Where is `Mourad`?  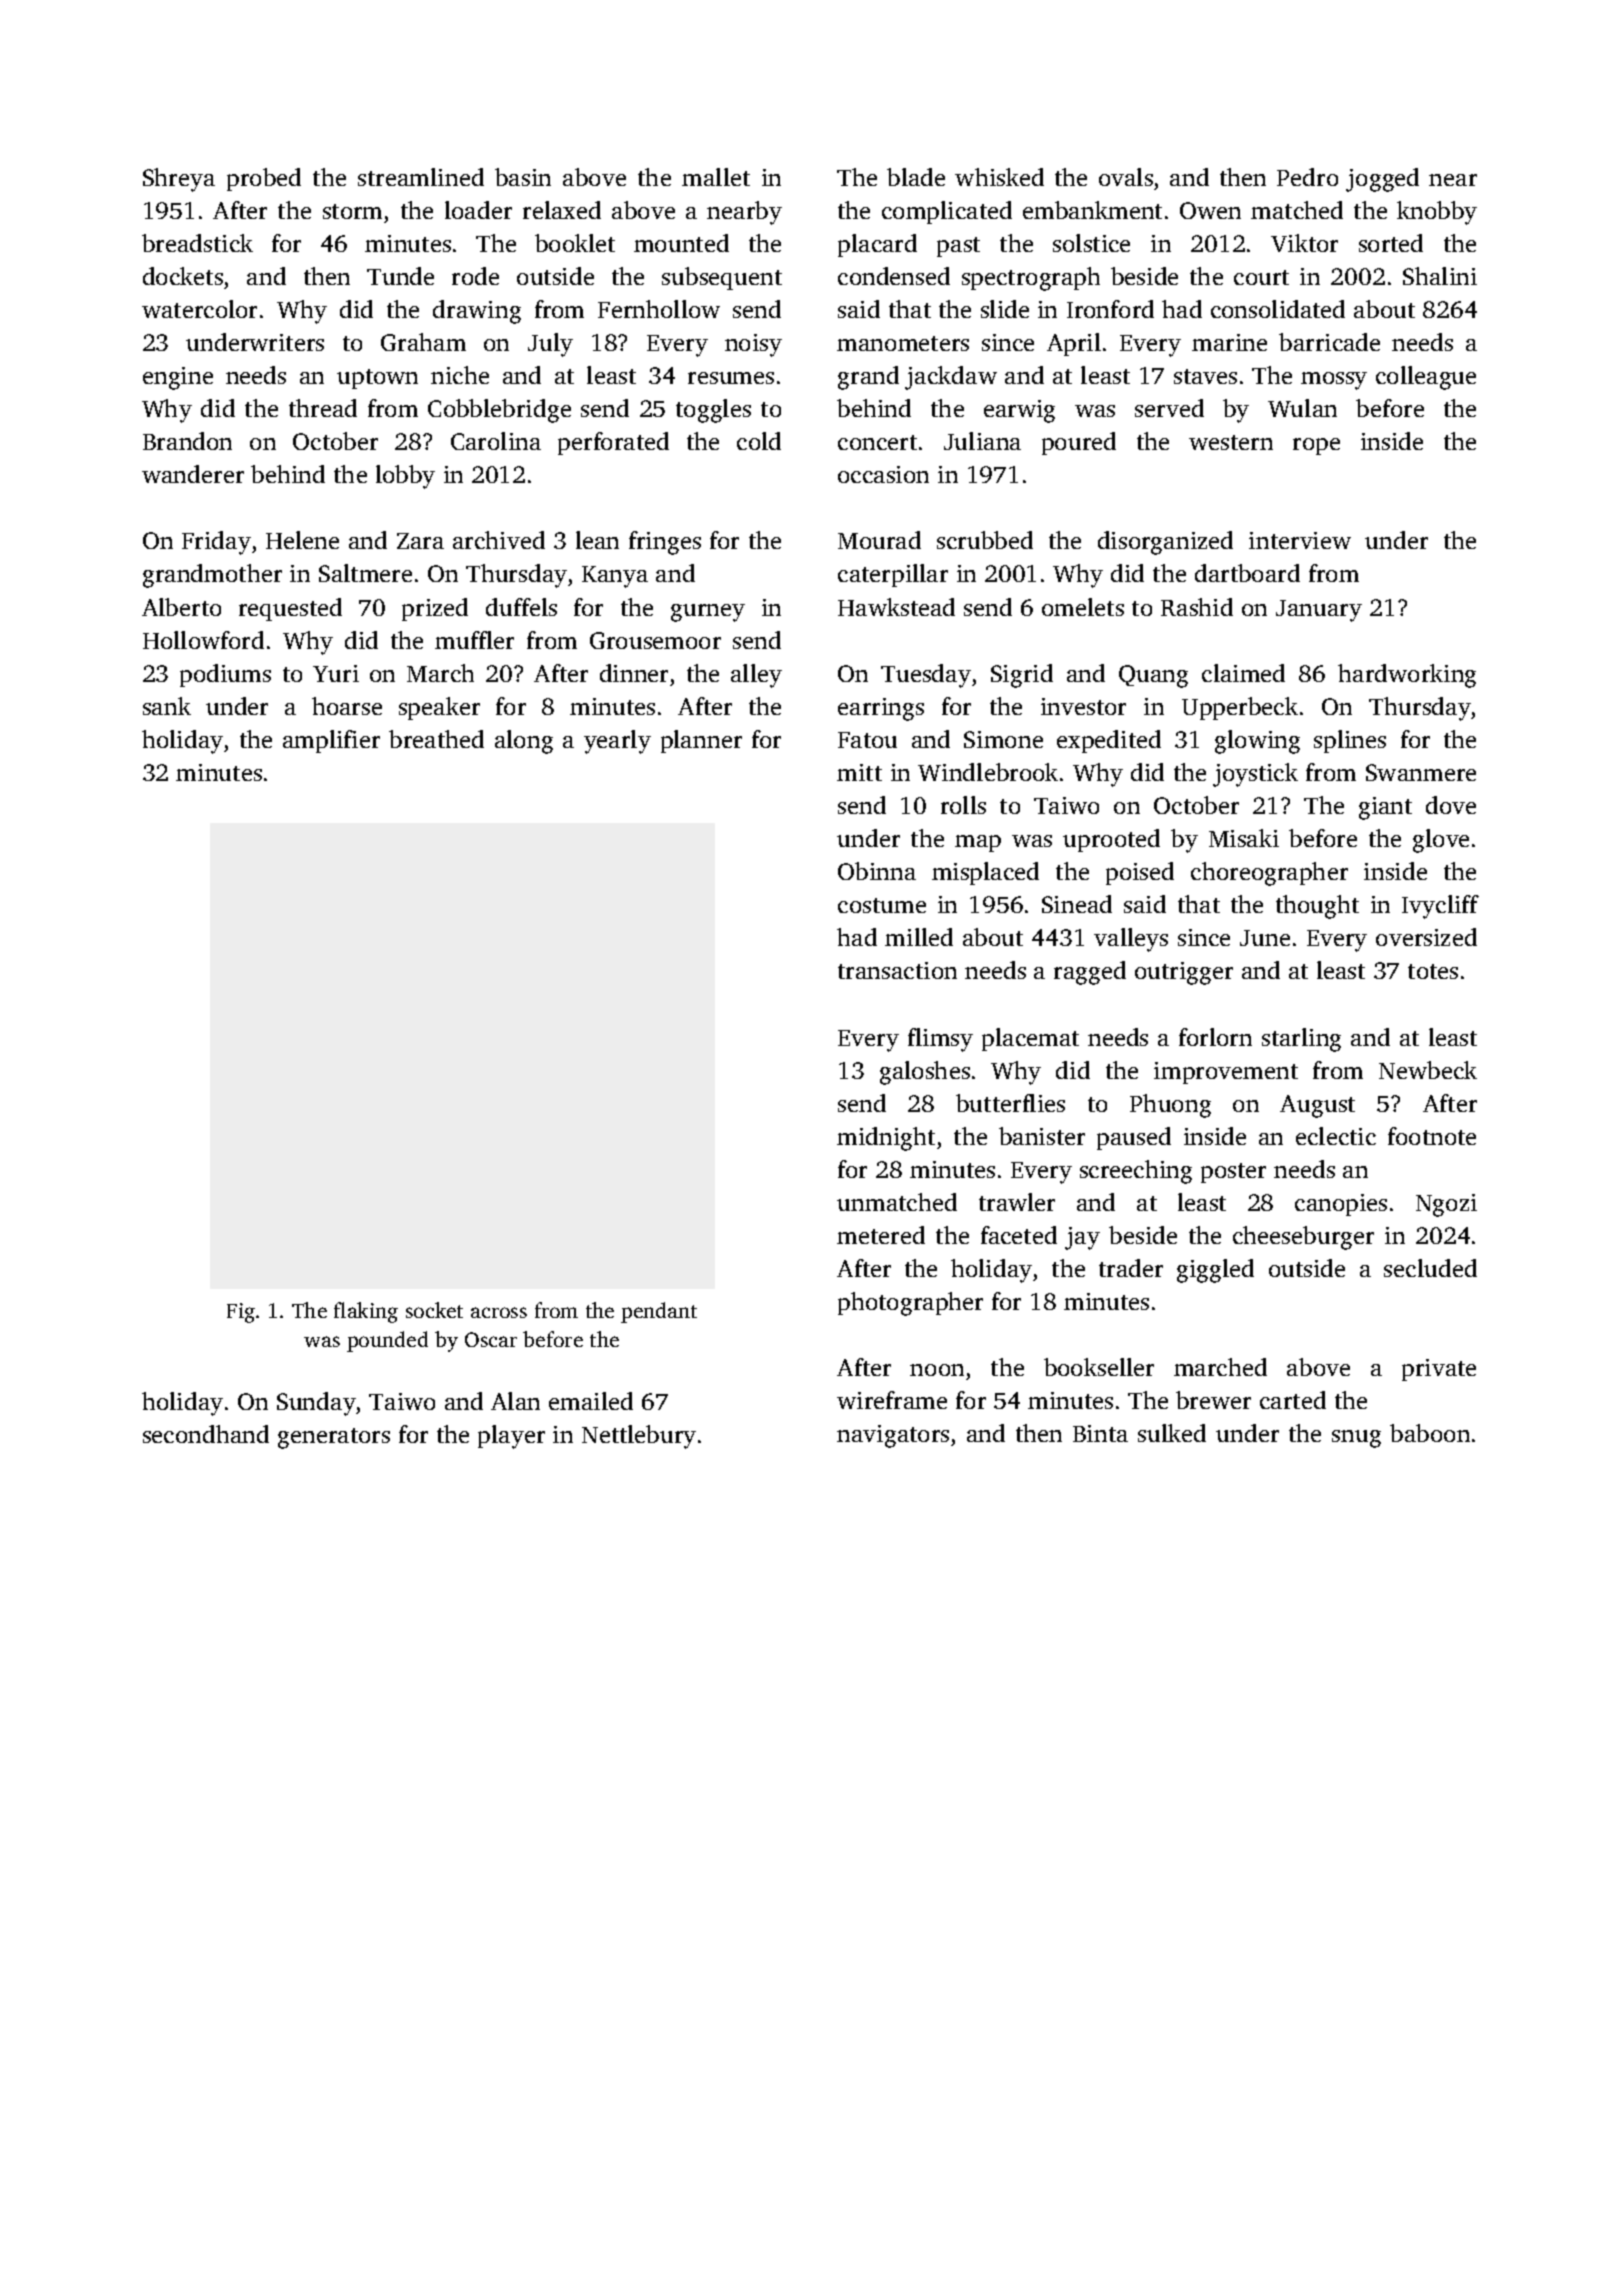
Mourad is located at coordinates (879, 540).
